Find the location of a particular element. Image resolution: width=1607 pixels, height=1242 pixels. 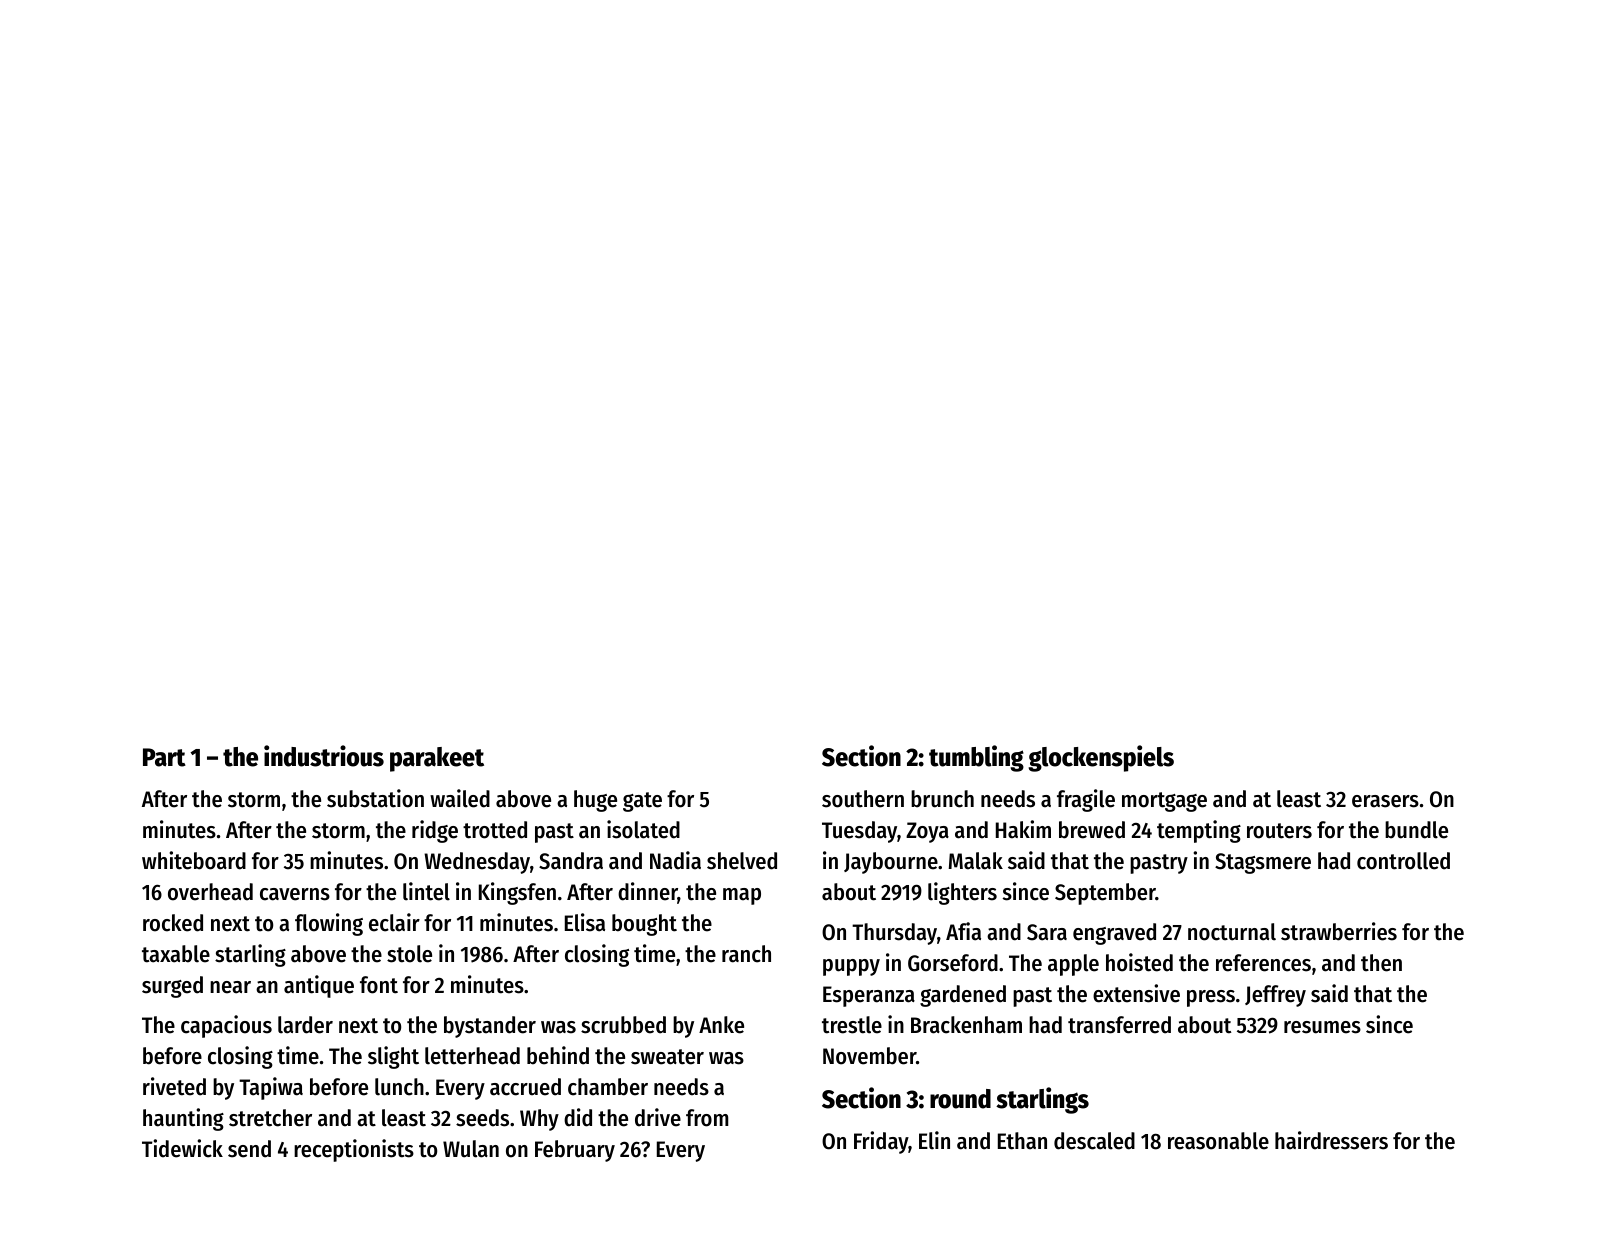

gate is located at coordinates (642, 802).
